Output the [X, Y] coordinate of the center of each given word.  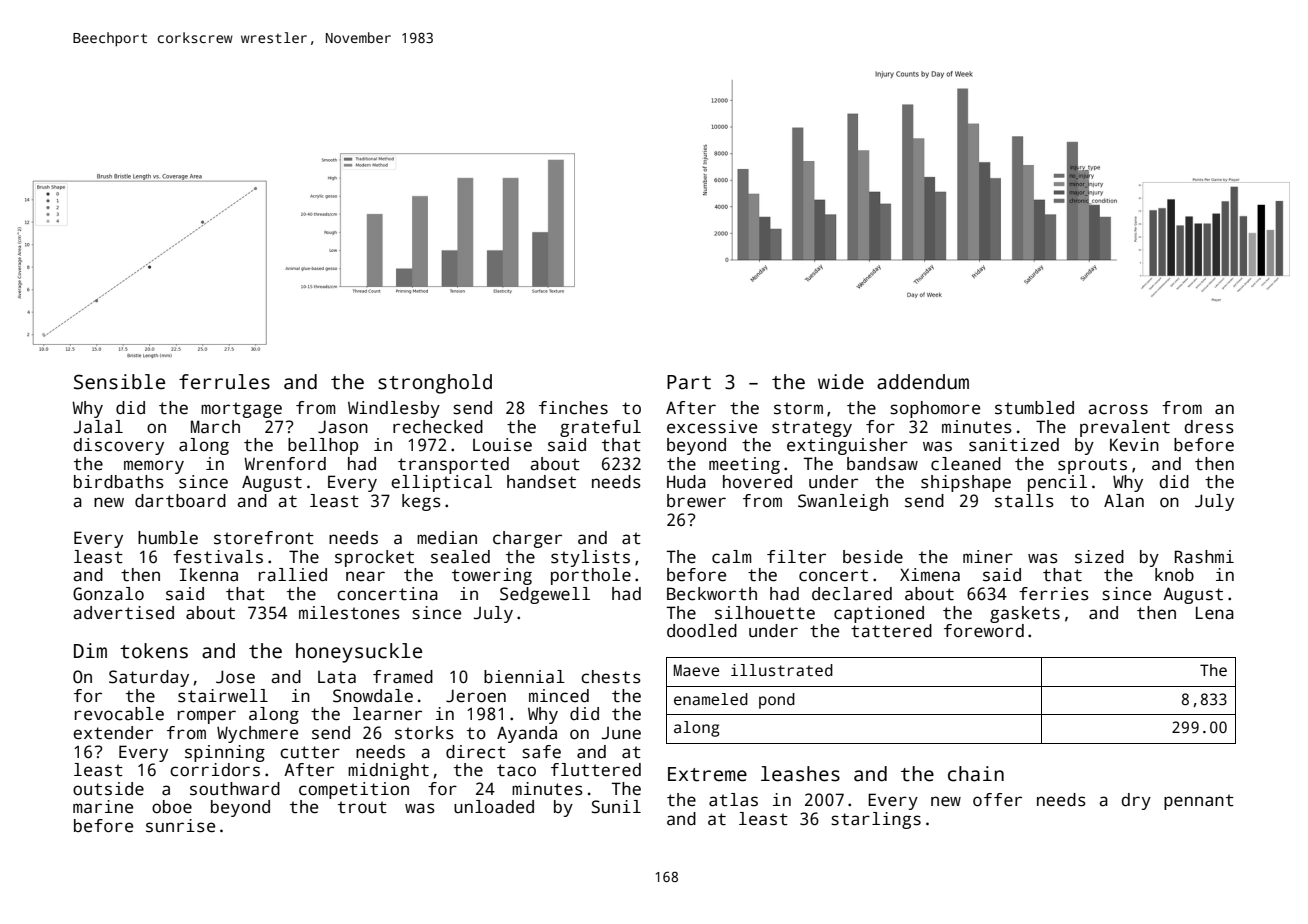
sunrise [180, 826]
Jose [235, 677]
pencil [1057, 483]
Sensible [119, 382]
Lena [1215, 613]
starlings [876, 820]
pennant [1199, 802]
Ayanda [527, 734]
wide [841, 382]
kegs [421, 502]
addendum [923, 382]
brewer [696, 501]
